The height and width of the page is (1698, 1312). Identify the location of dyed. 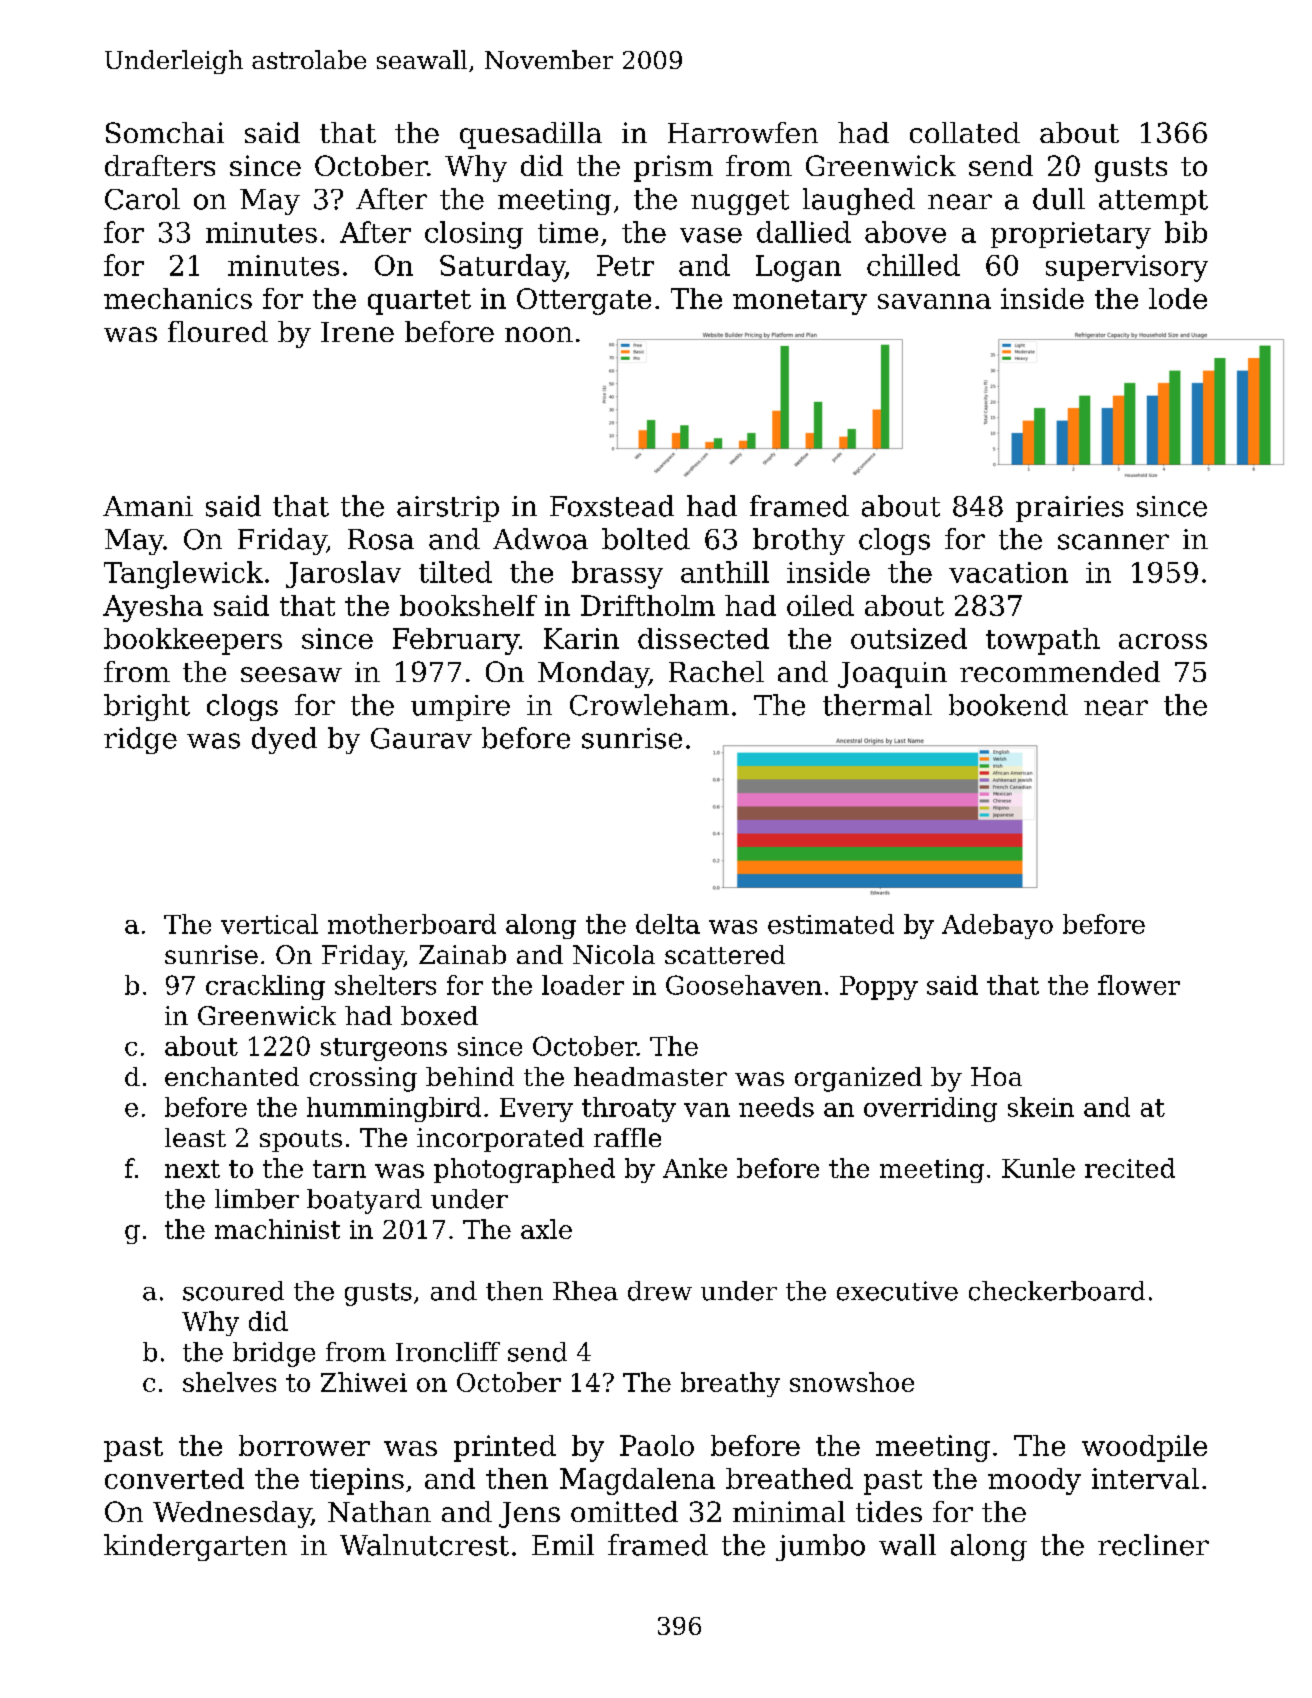
(284, 740).
